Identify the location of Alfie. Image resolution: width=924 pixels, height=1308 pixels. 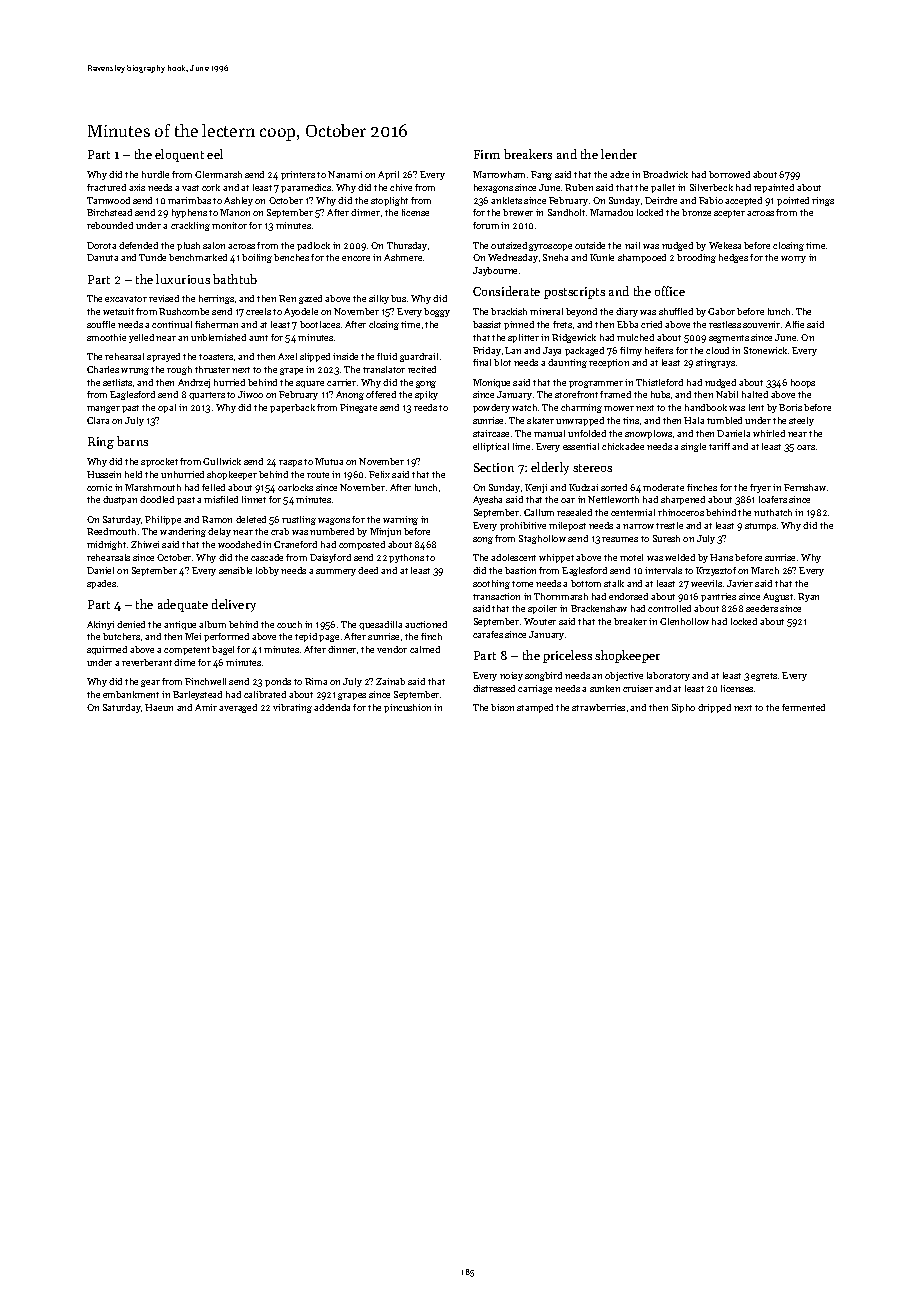
(794, 324).
